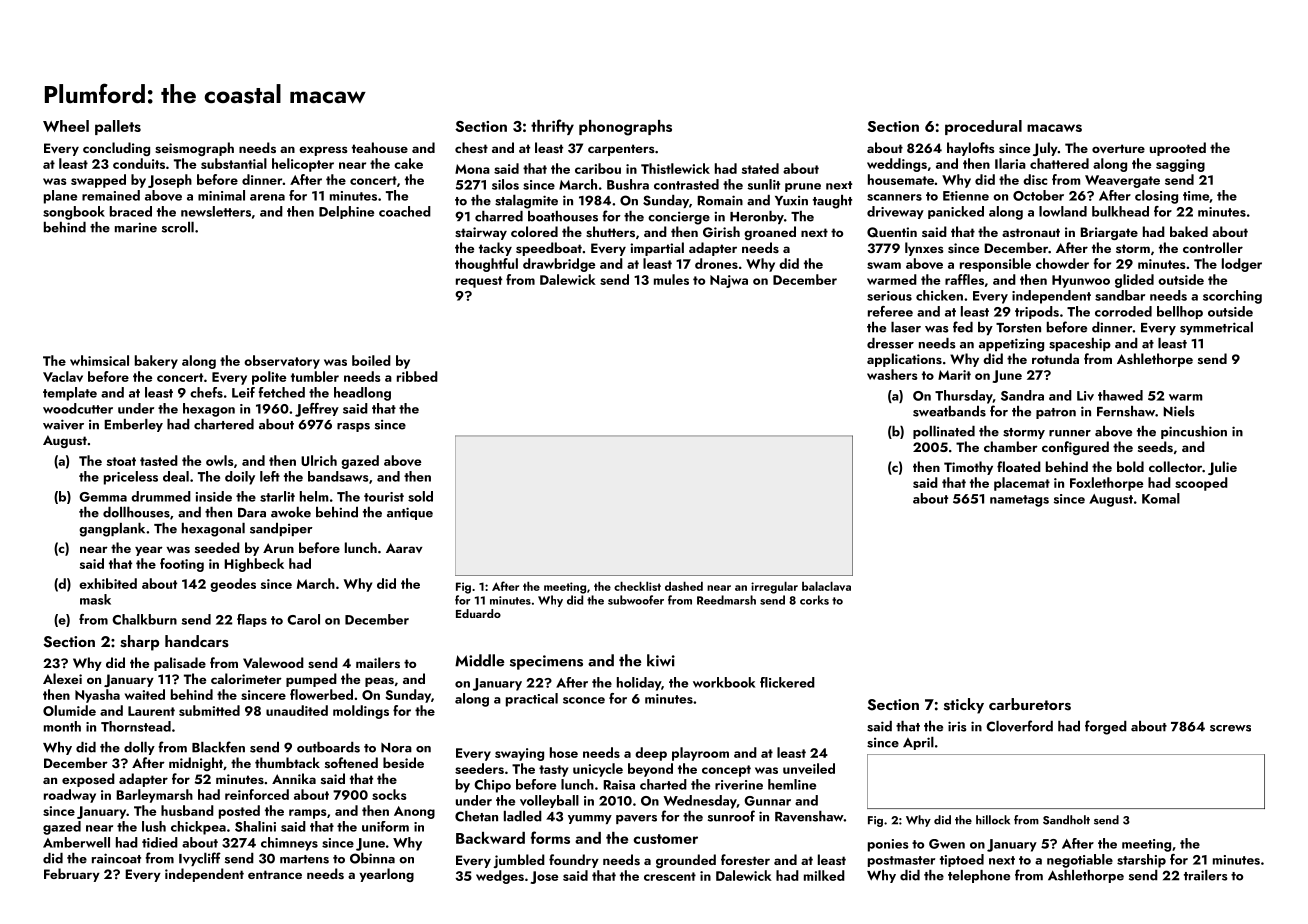 The height and width of the image is (924, 1308). Describe the element at coordinates (1037, 312) in the image. I see `tripods` at that location.
